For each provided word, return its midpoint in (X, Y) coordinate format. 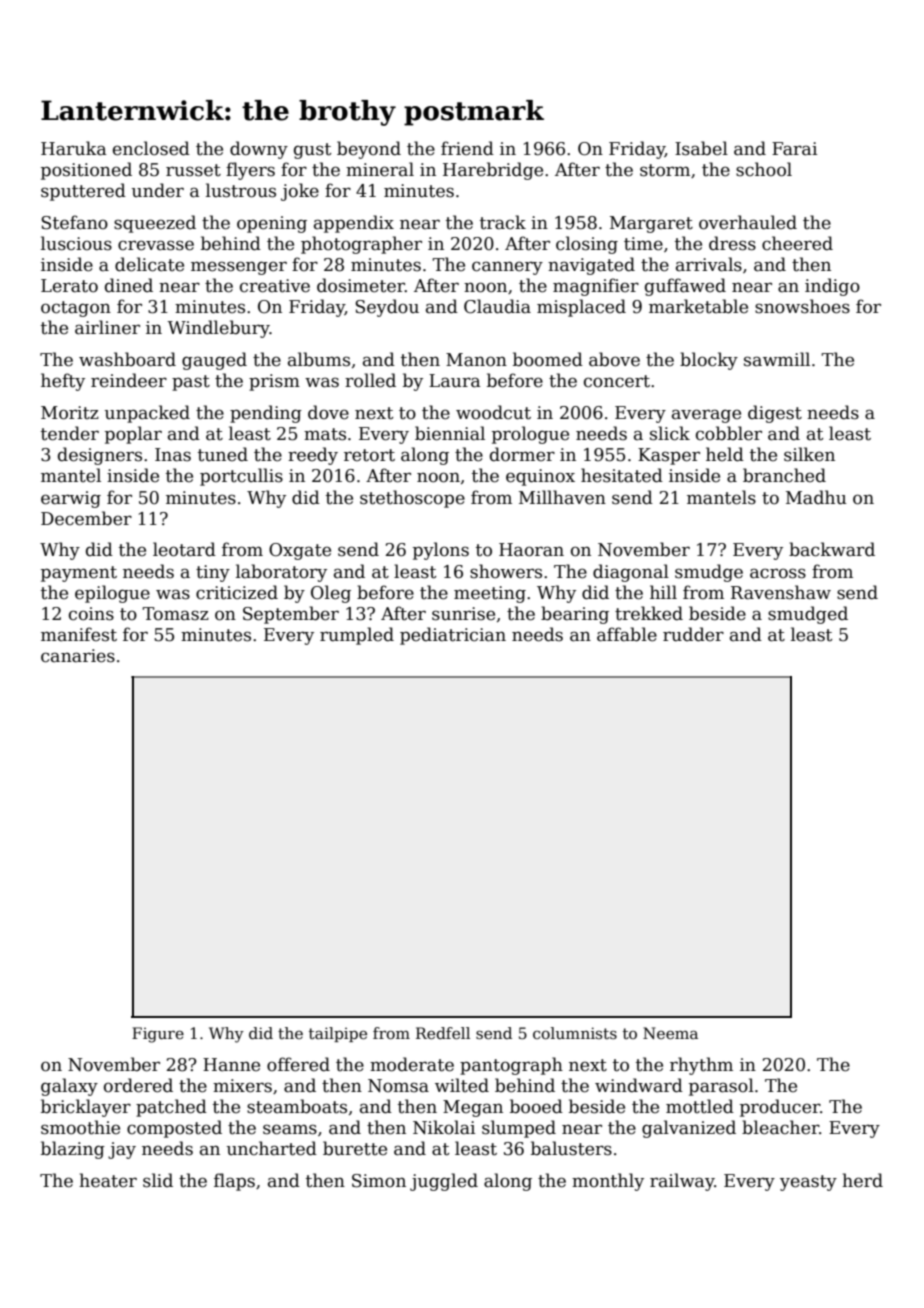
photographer (361, 245)
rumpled (357, 636)
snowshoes (802, 306)
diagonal (631, 573)
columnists (575, 1033)
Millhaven (562, 497)
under (158, 190)
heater (108, 1180)
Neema (670, 1033)
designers (100, 456)
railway (682, 1182)
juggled (444, 1182)
